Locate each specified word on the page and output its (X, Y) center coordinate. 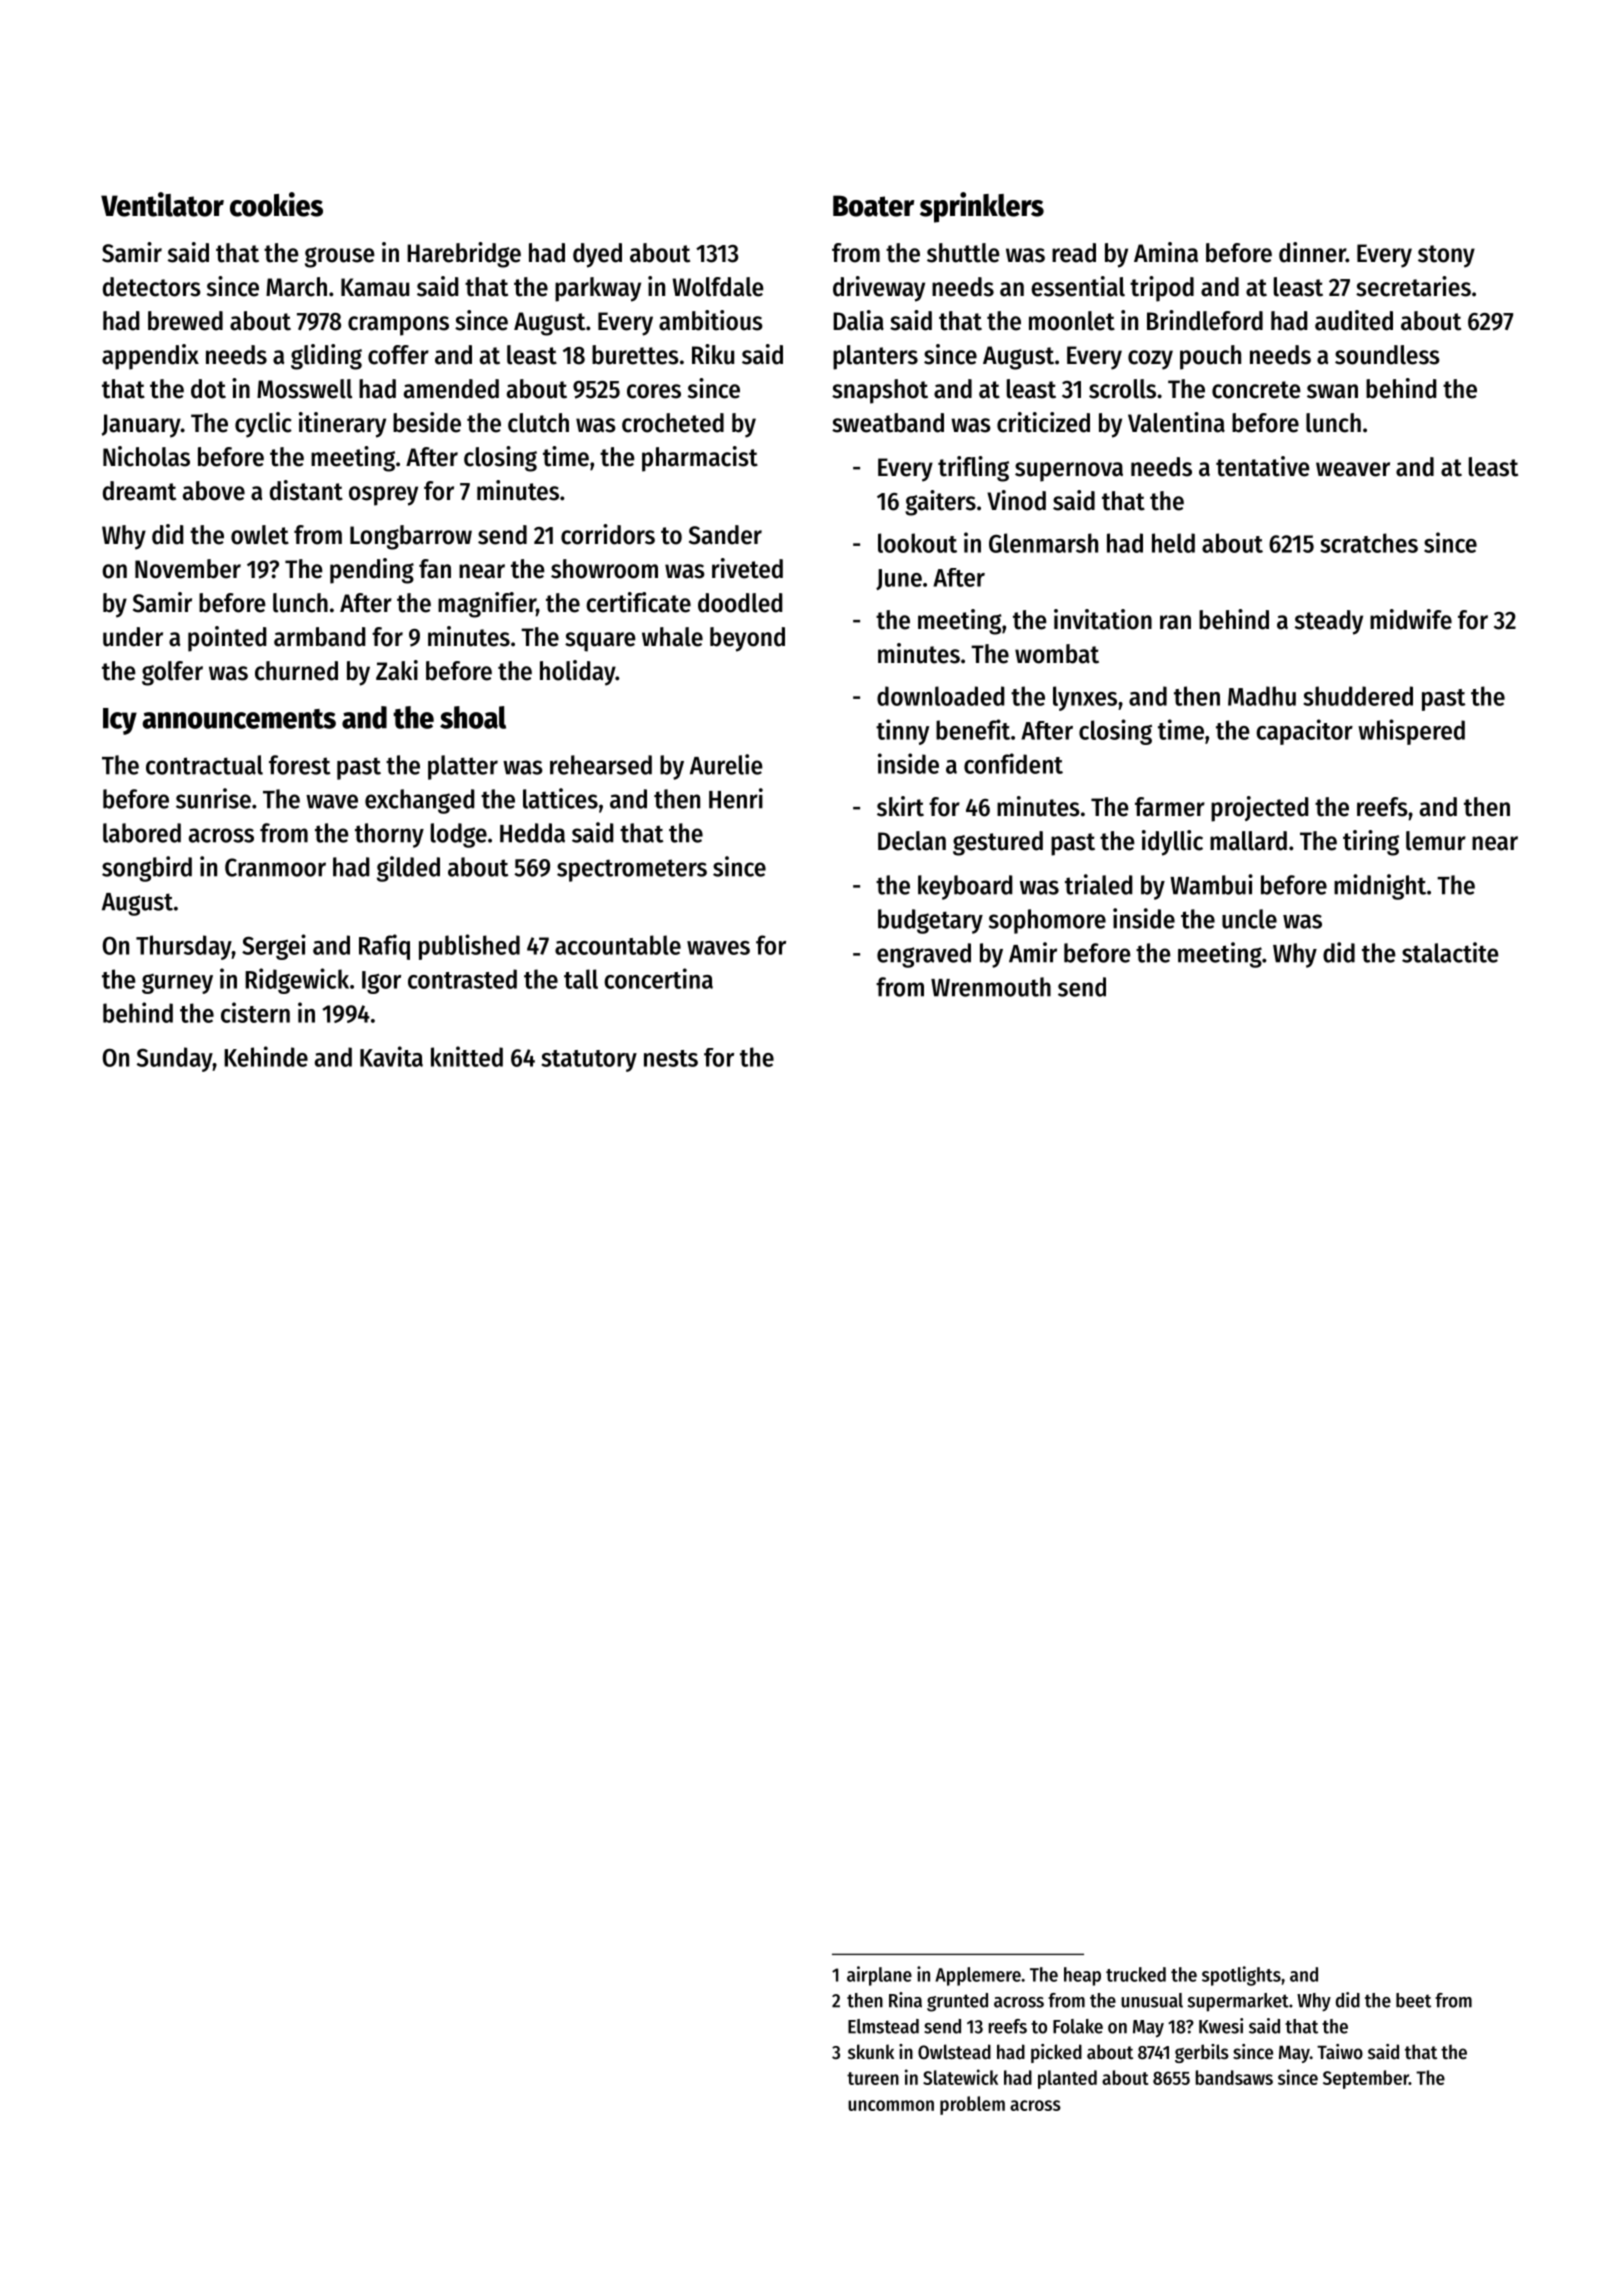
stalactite (1450, 952)
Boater (873, 206)
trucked (1136, 1974)
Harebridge (464, 255)
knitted (467, 1056)
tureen (873, 2078)
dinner (1312, 252)
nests (671, 1058)
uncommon (891, 2105)
